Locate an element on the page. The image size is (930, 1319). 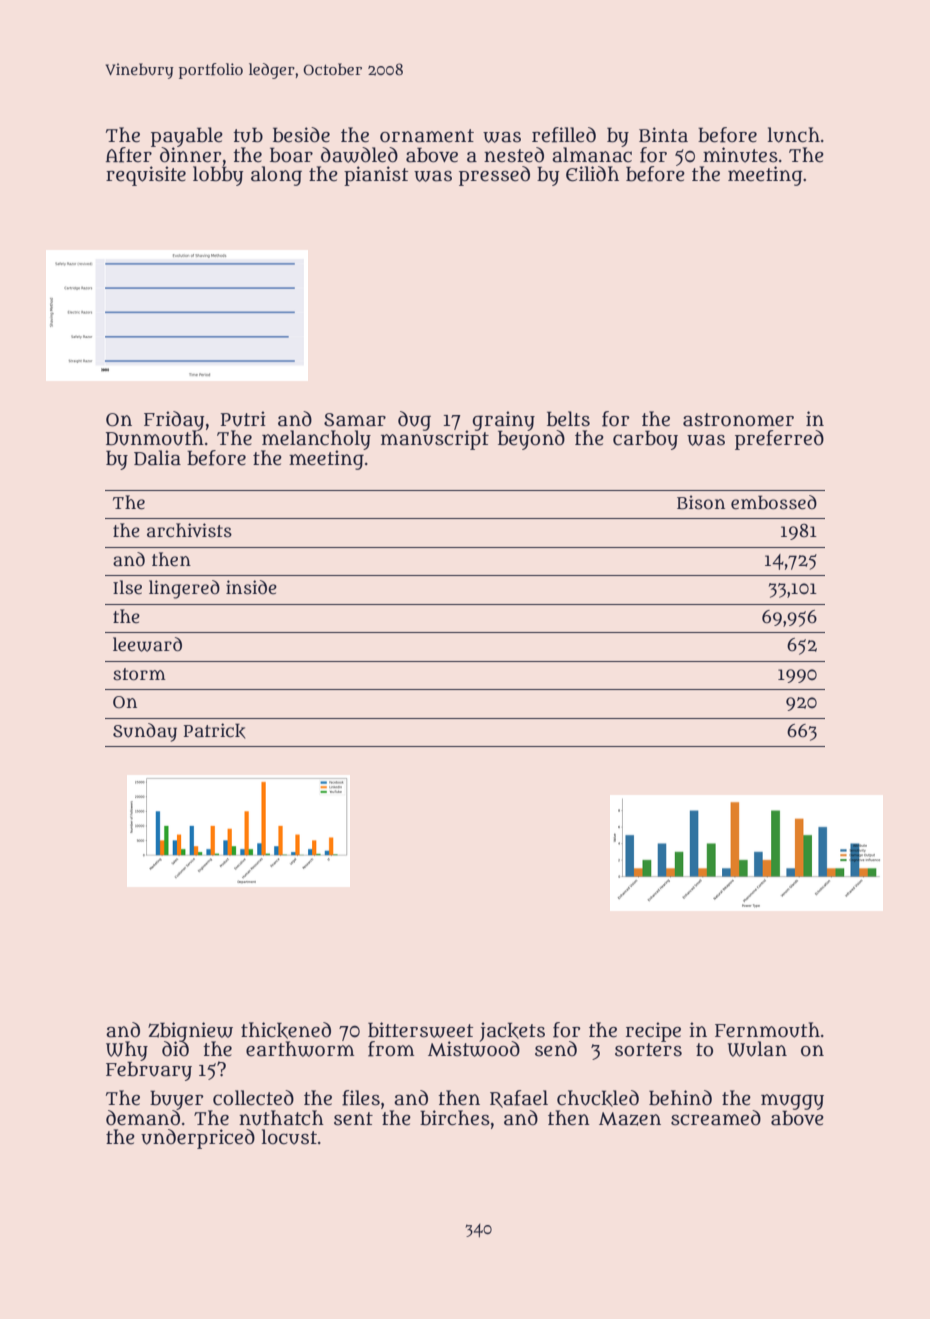
pressed is located at coordinates (494, 176).
